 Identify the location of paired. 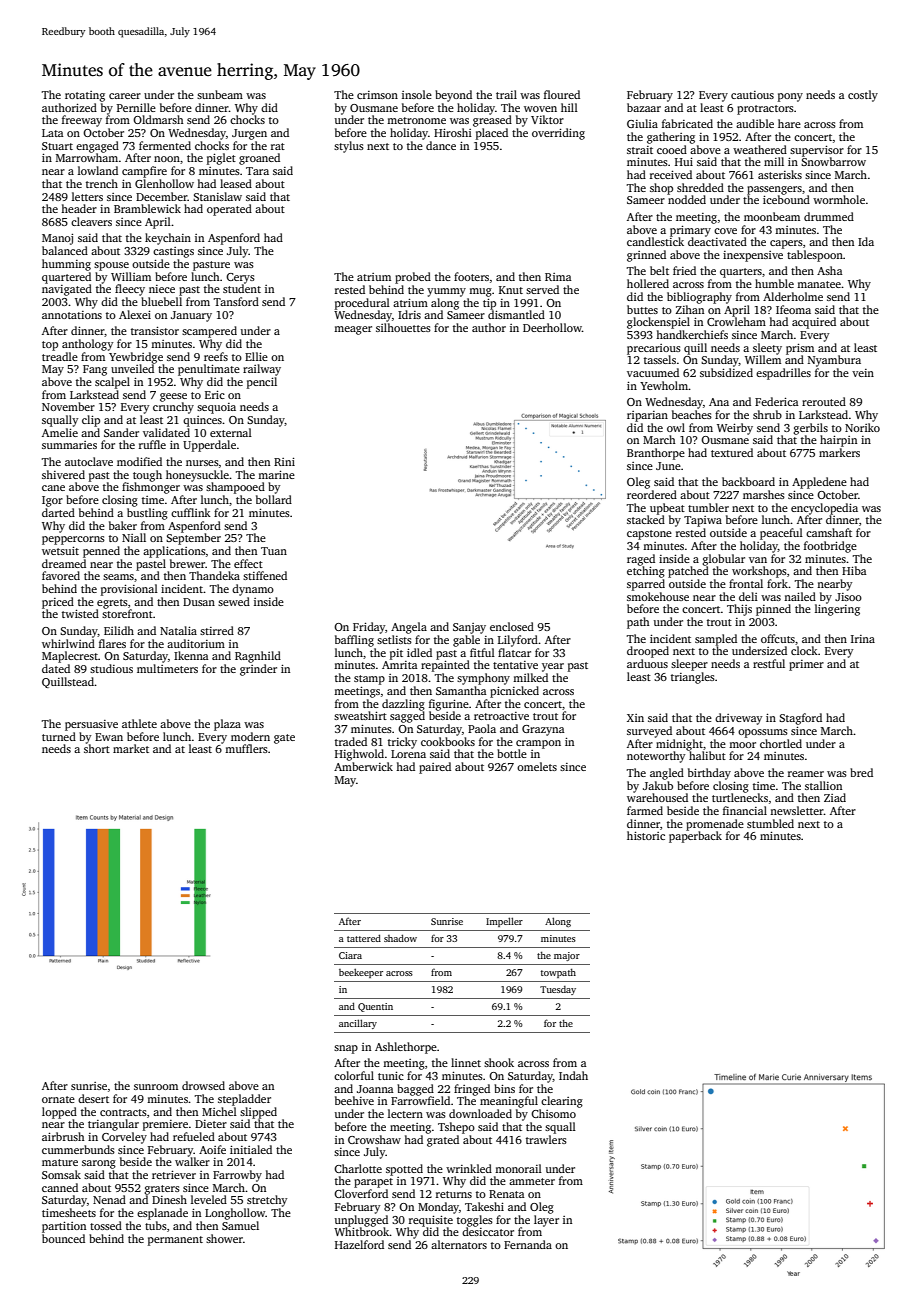
(435, 768).
